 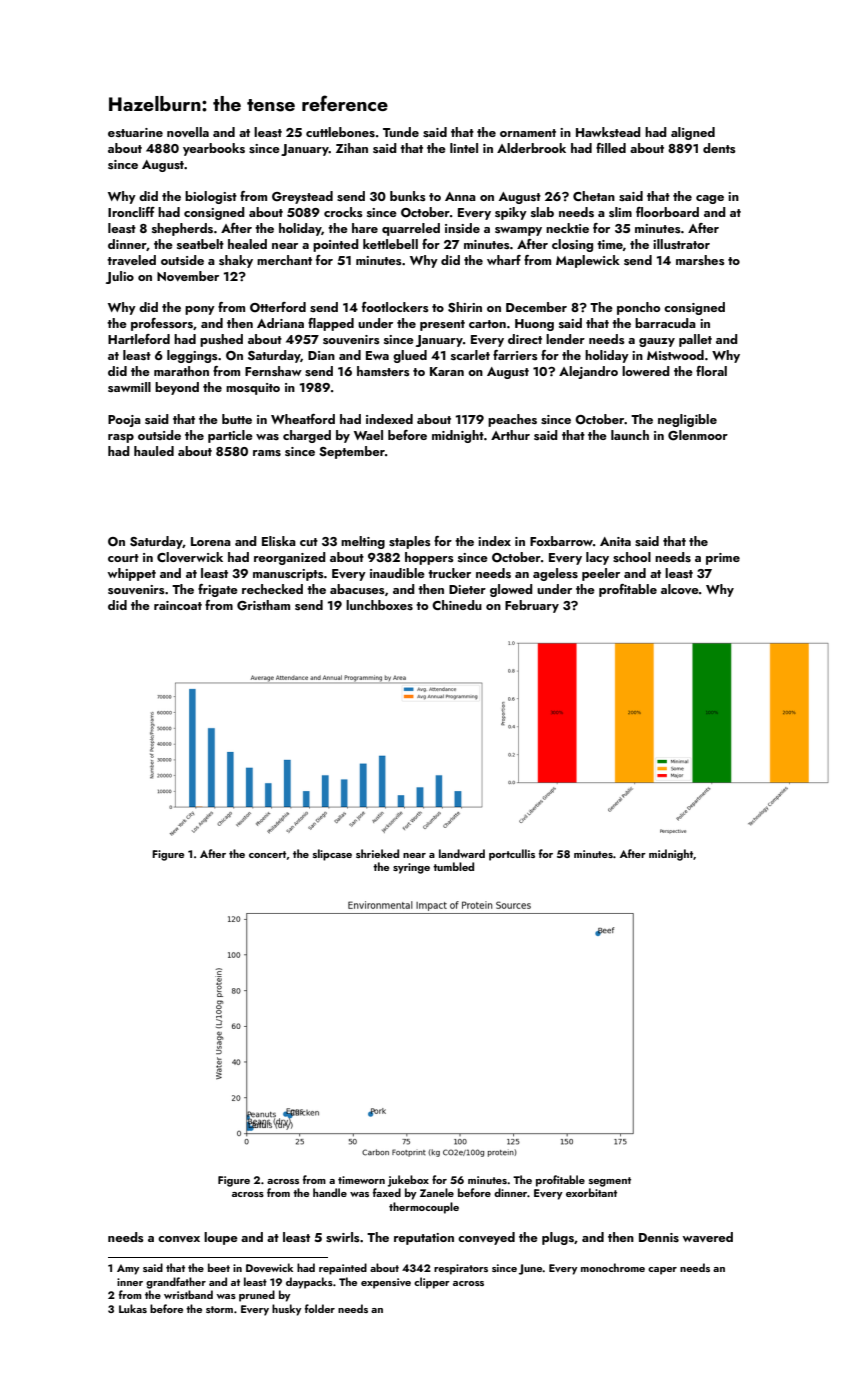 What do you see at coordinates (133, 1308) in the page?
I see `Lukas` at bounding box center [133, 1308].
